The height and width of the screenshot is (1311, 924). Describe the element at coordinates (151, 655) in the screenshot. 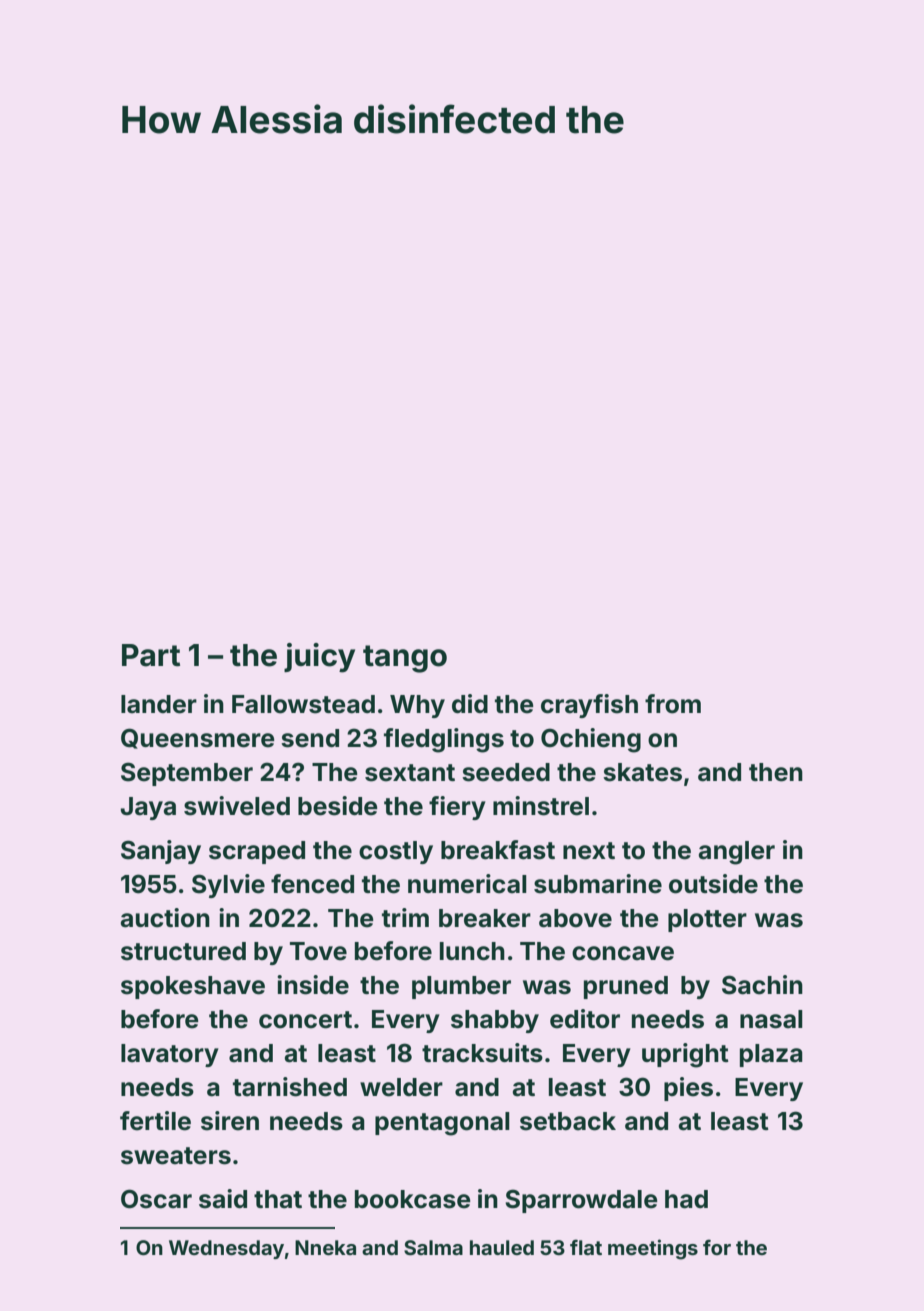

I see `Part` at that location.
